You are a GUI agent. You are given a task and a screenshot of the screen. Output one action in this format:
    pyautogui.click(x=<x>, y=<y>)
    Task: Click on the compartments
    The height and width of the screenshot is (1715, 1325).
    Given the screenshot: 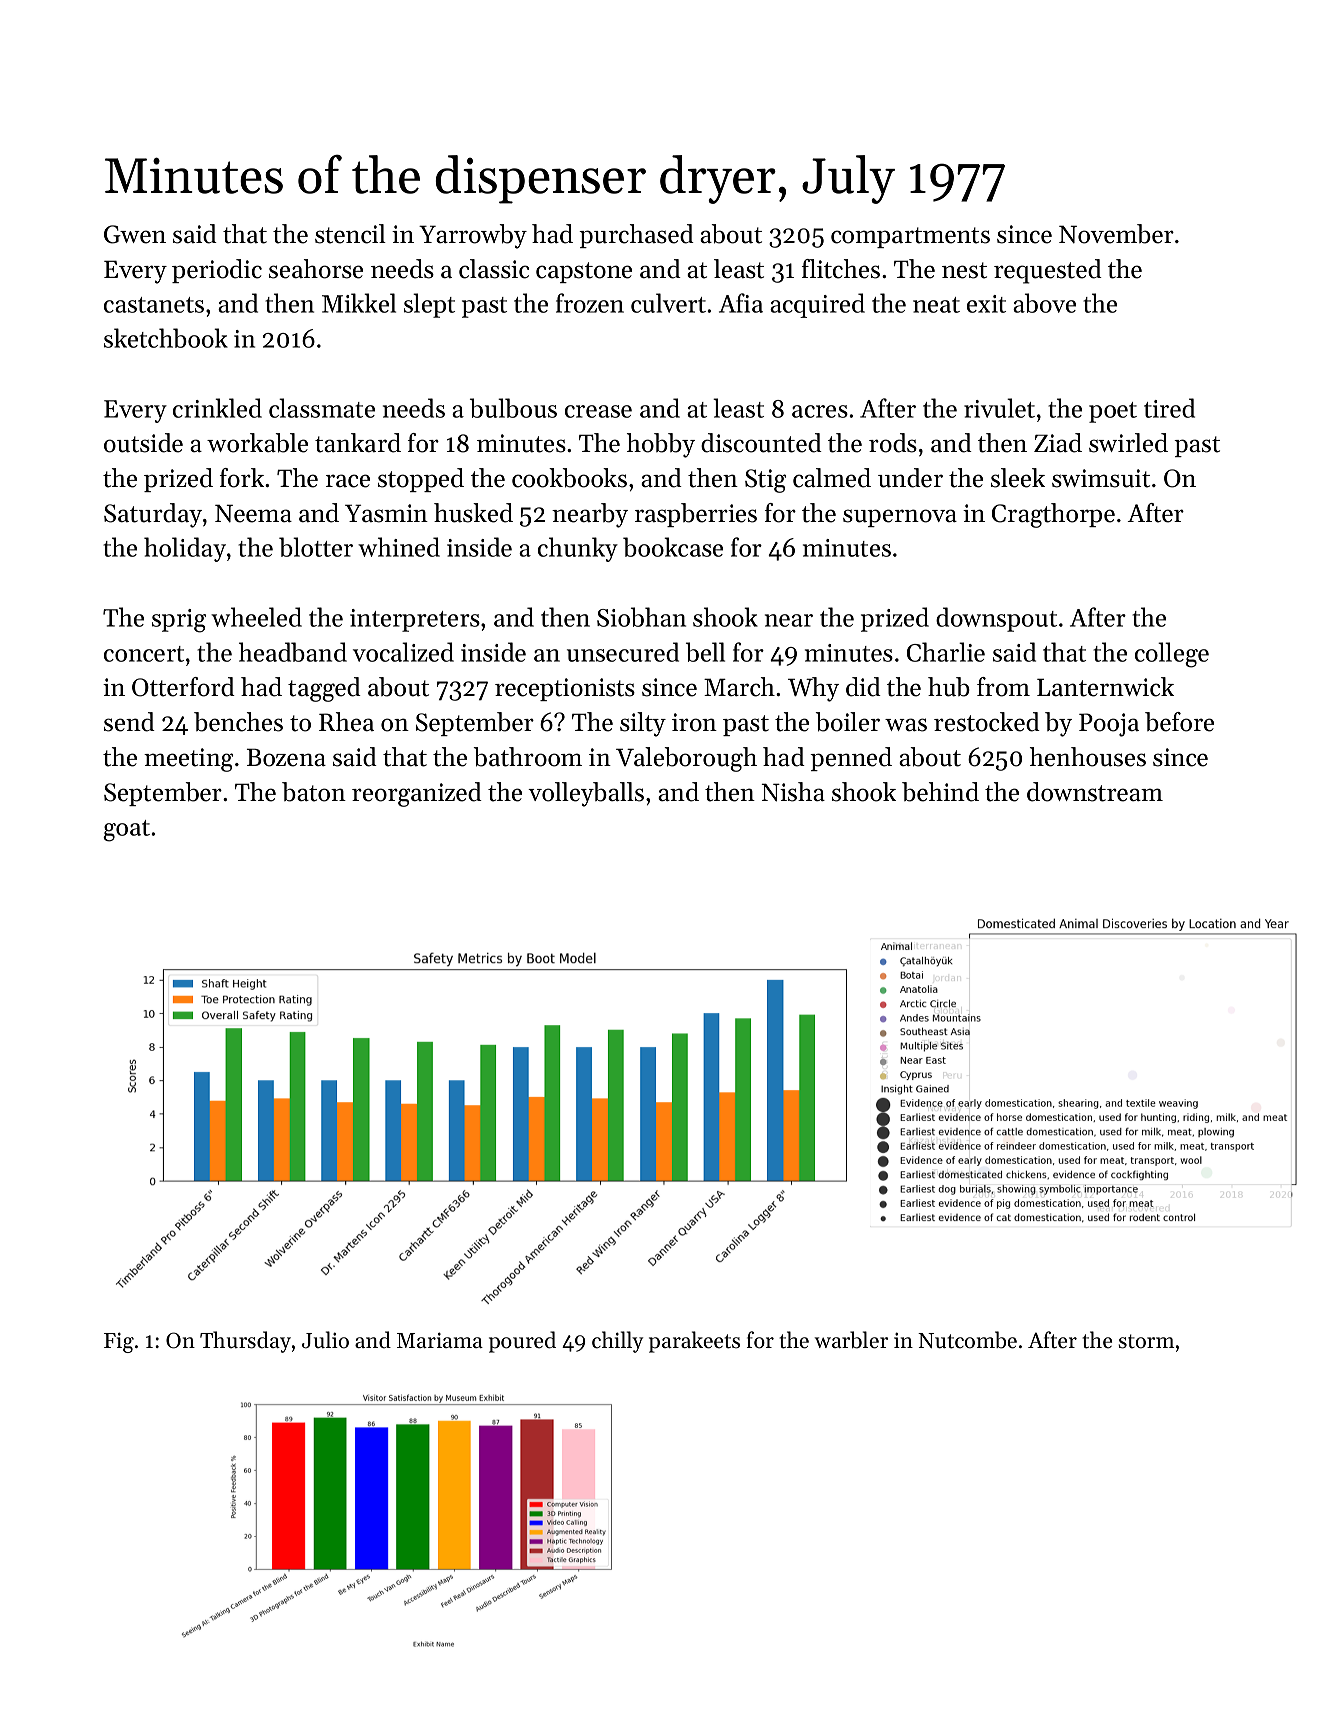 What is the action you would take?
    pyautogui.click(x=910, y=237)
